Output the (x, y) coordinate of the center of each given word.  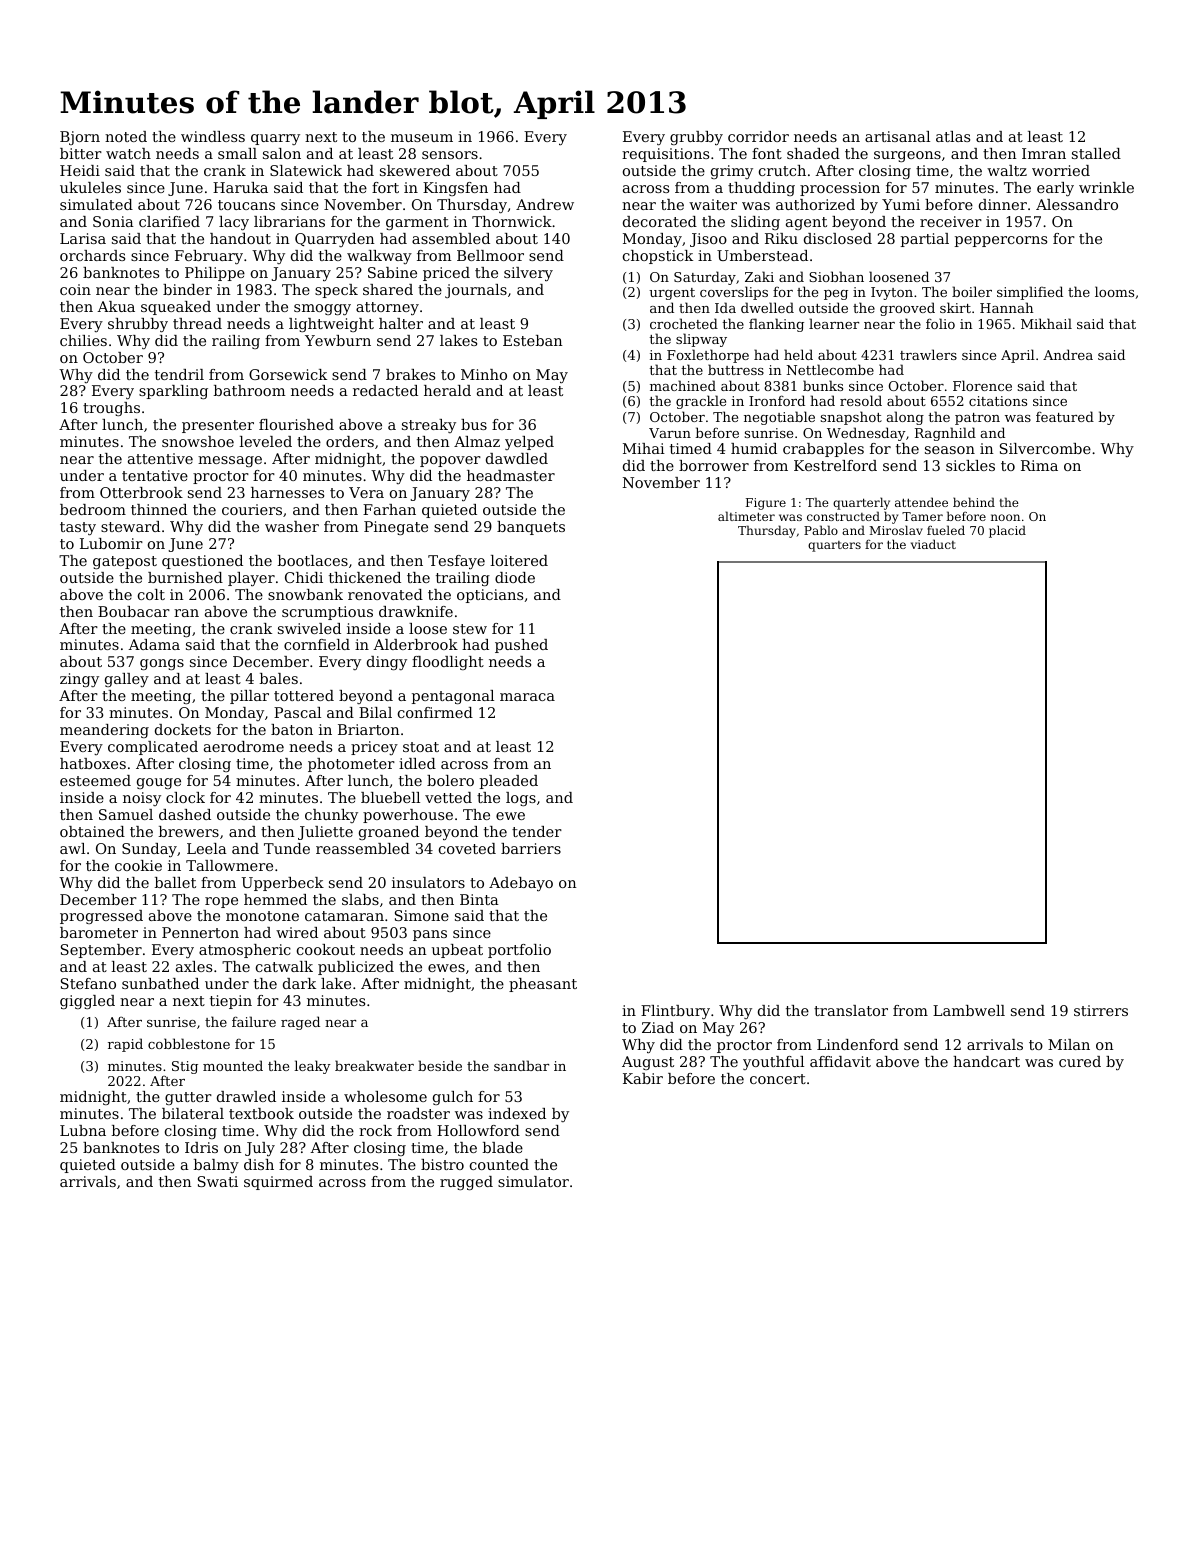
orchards (92, 255)
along (905, 418)
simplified (1030, 293)
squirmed (278, 1183)
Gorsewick (288, 374)
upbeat (457, 951)
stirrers (1101, 1010)
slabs (360, 899)
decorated (660, 221)
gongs (162, 664)
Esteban (533, 340)
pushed (521, 646)
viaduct (933, 544)
